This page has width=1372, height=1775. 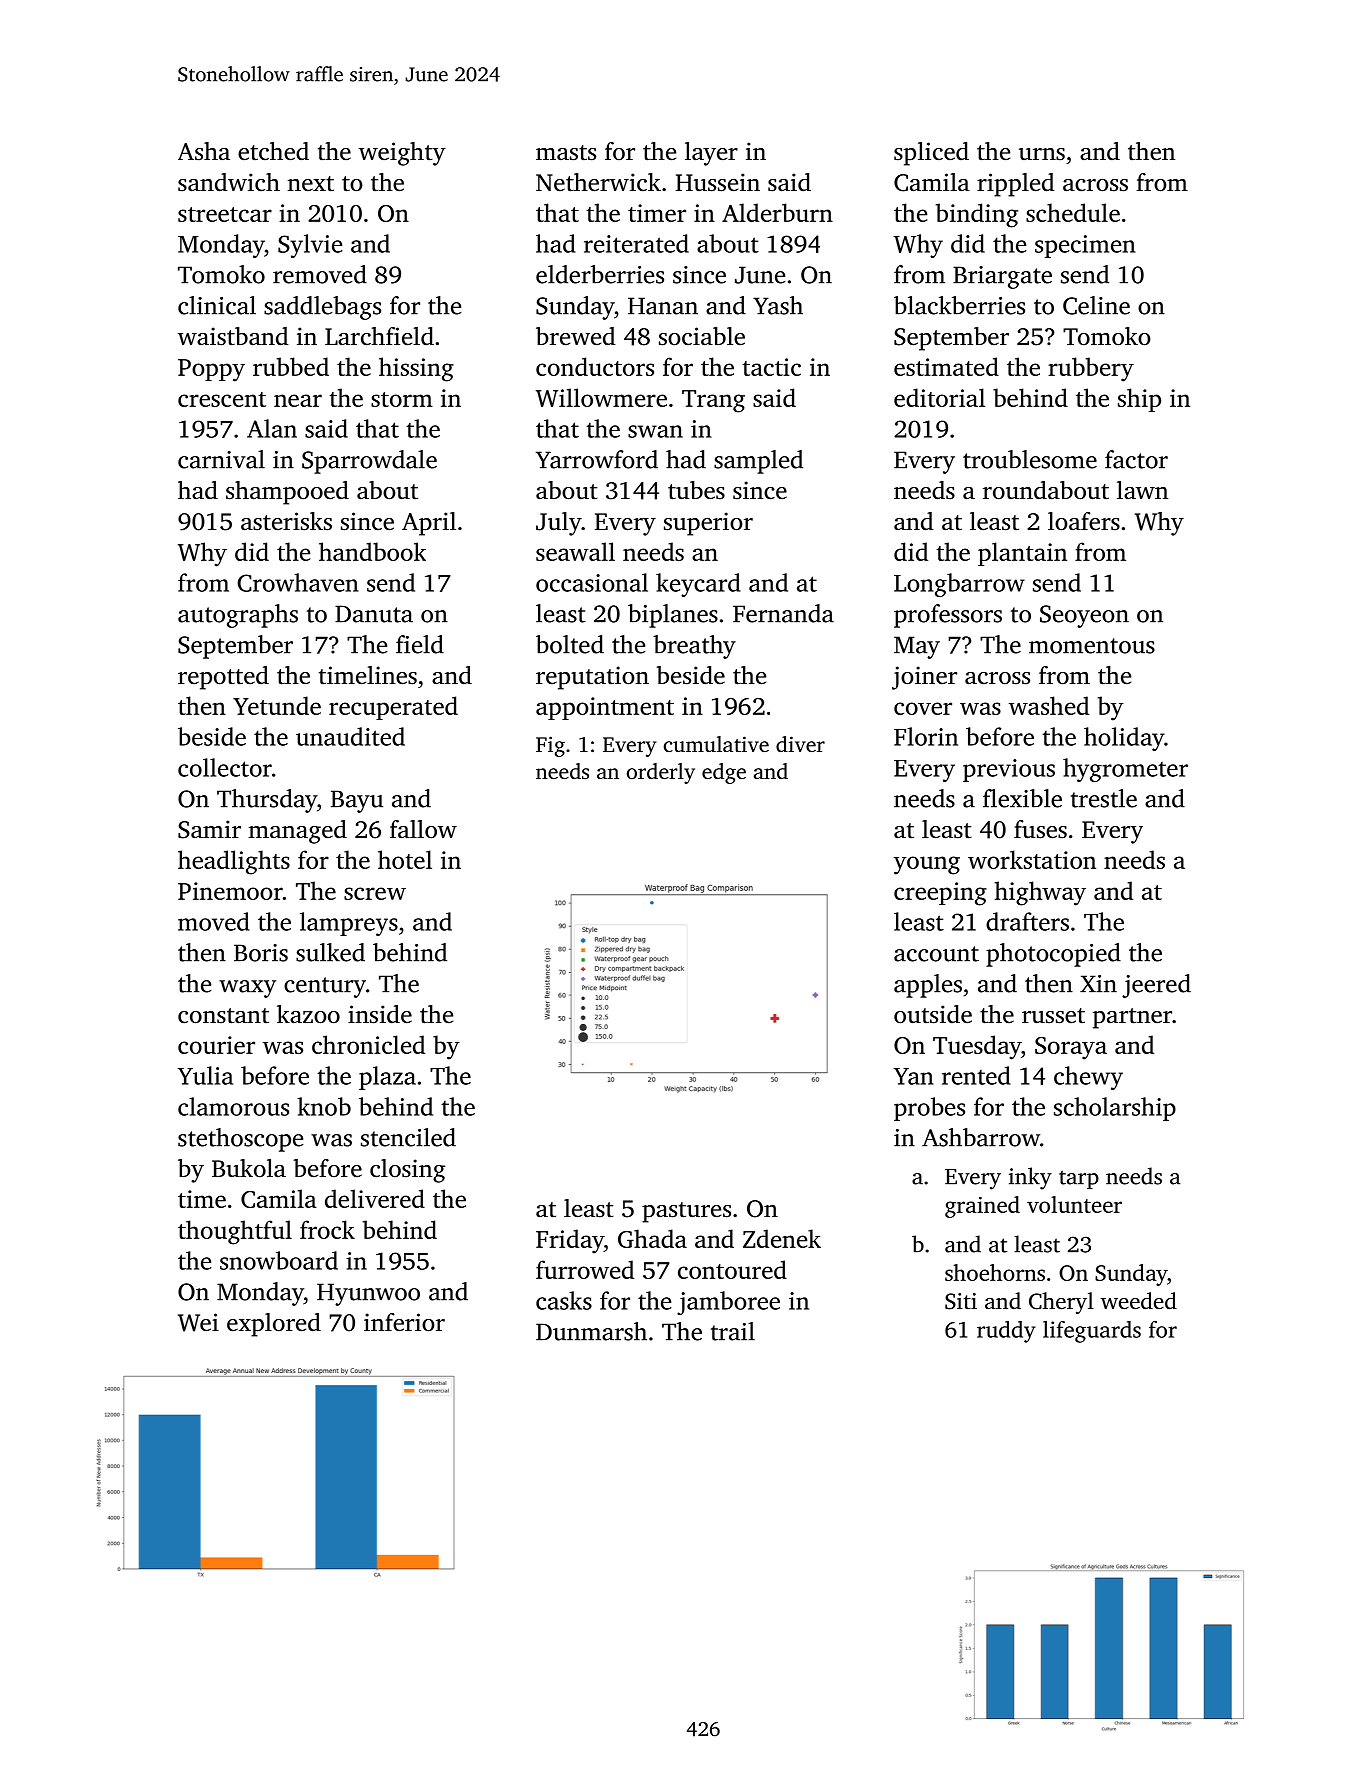 What do you see at coordinates (374, 614) in the page?
I see `Danuta` at bounding box center [374, 614].
